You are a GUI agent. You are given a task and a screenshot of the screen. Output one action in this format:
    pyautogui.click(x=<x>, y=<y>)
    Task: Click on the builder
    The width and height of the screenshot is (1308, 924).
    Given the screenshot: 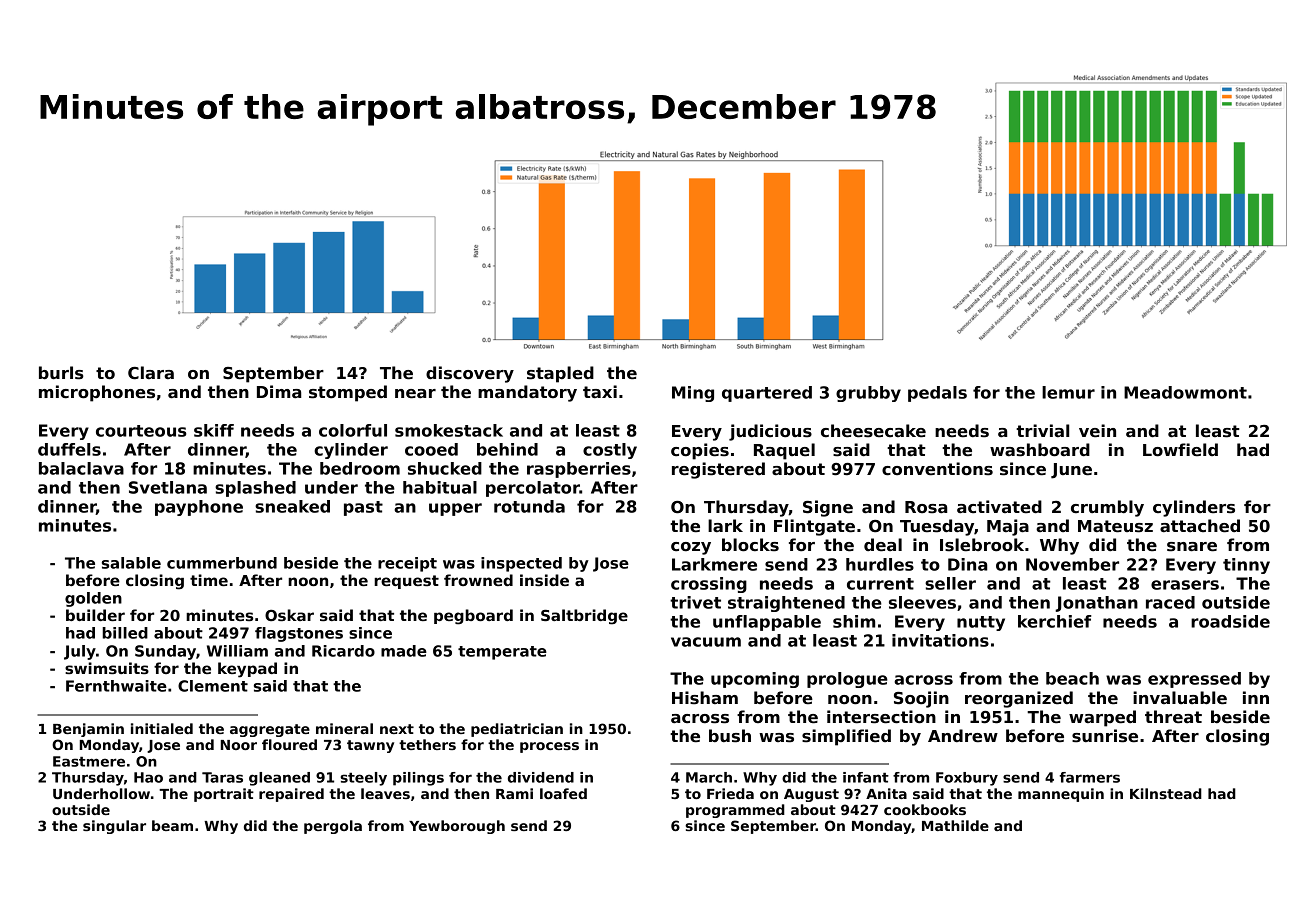 What is the action you would take?
    pyautogui.click(x=95, y=615)
